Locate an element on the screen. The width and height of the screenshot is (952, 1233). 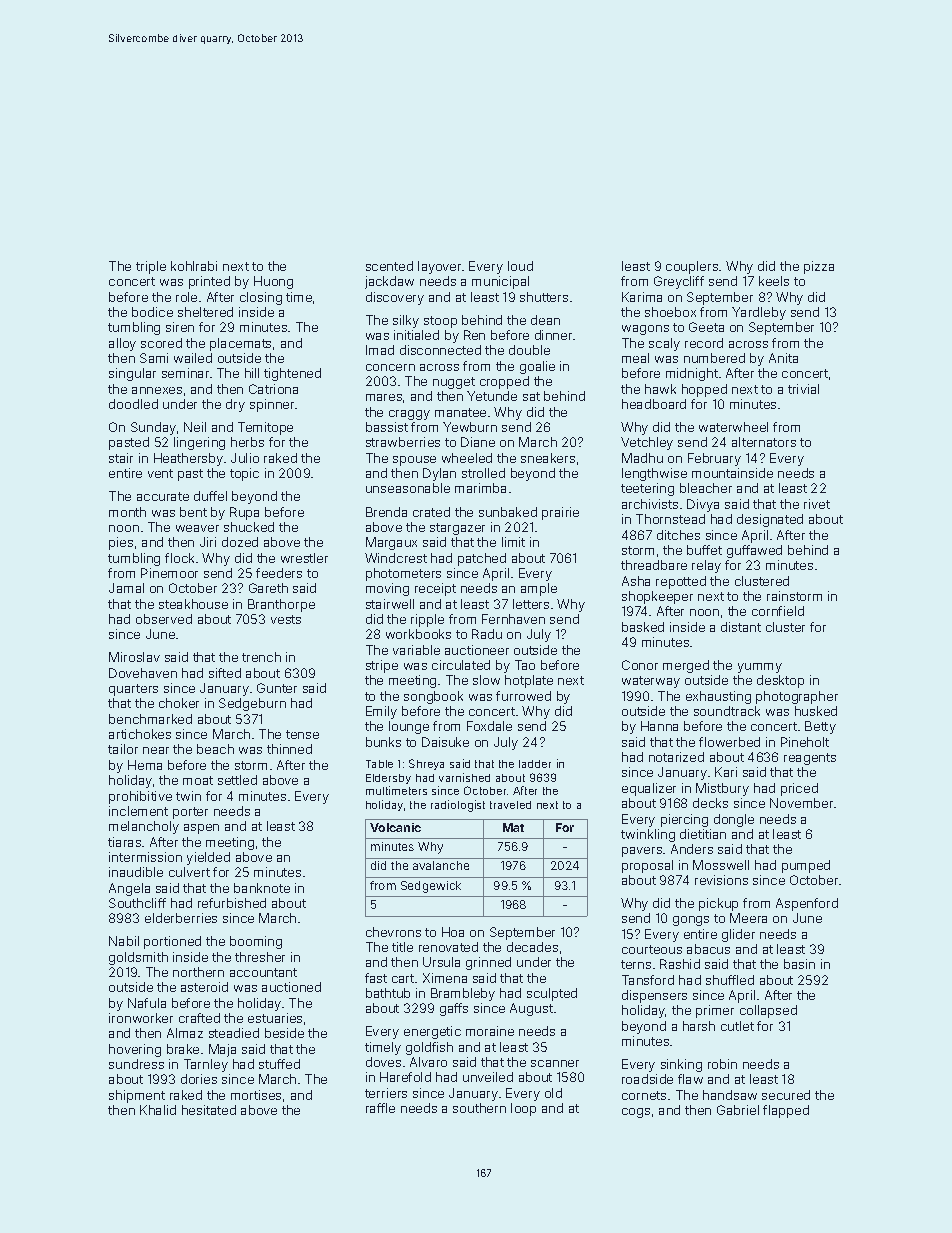
hesitated is located at coordinates (209, 1110).
